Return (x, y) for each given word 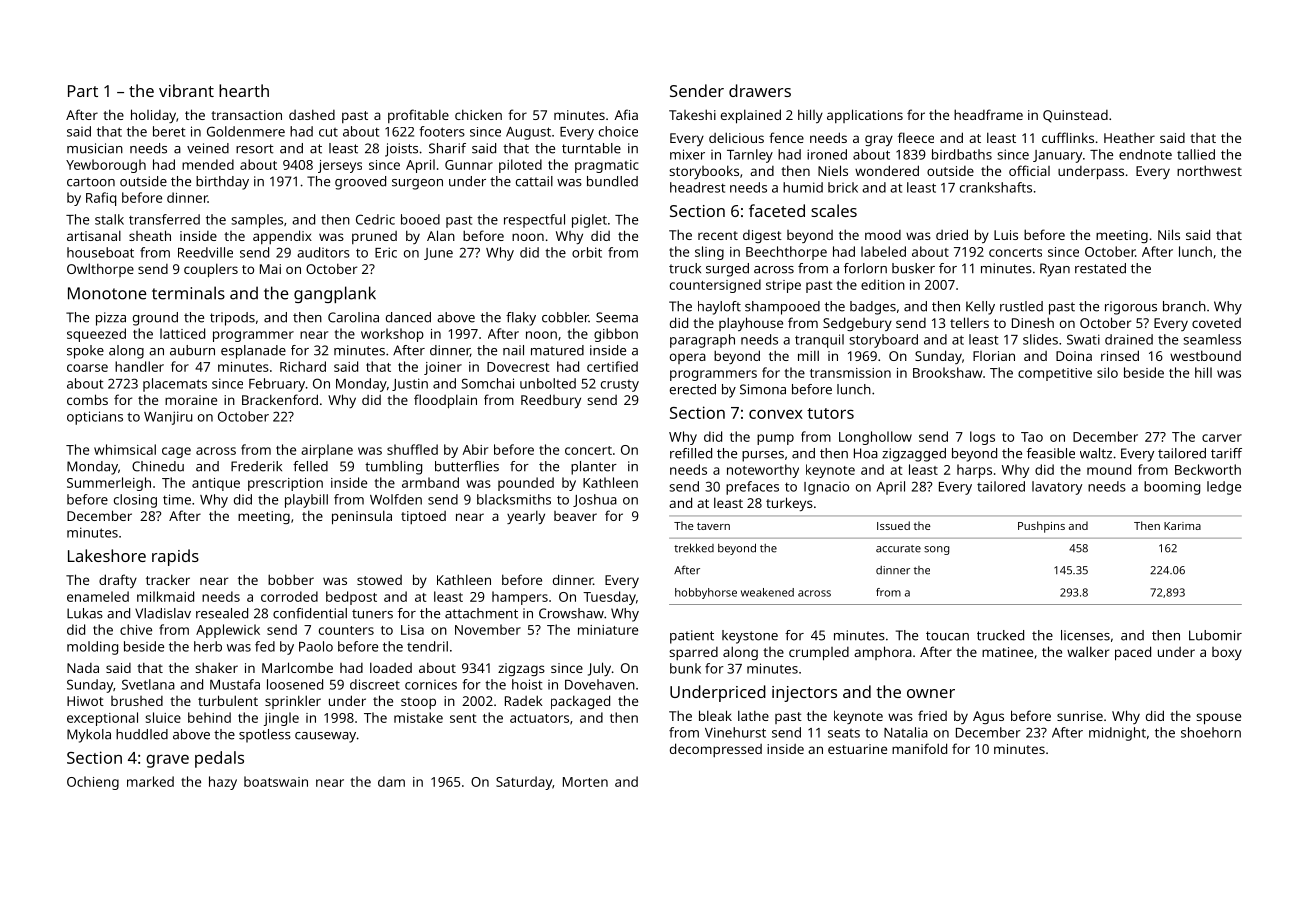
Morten (585, 782)
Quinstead (1075, 116)
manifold (919, 748)
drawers (760, 90)
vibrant (186, 90)
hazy (223, 783)
